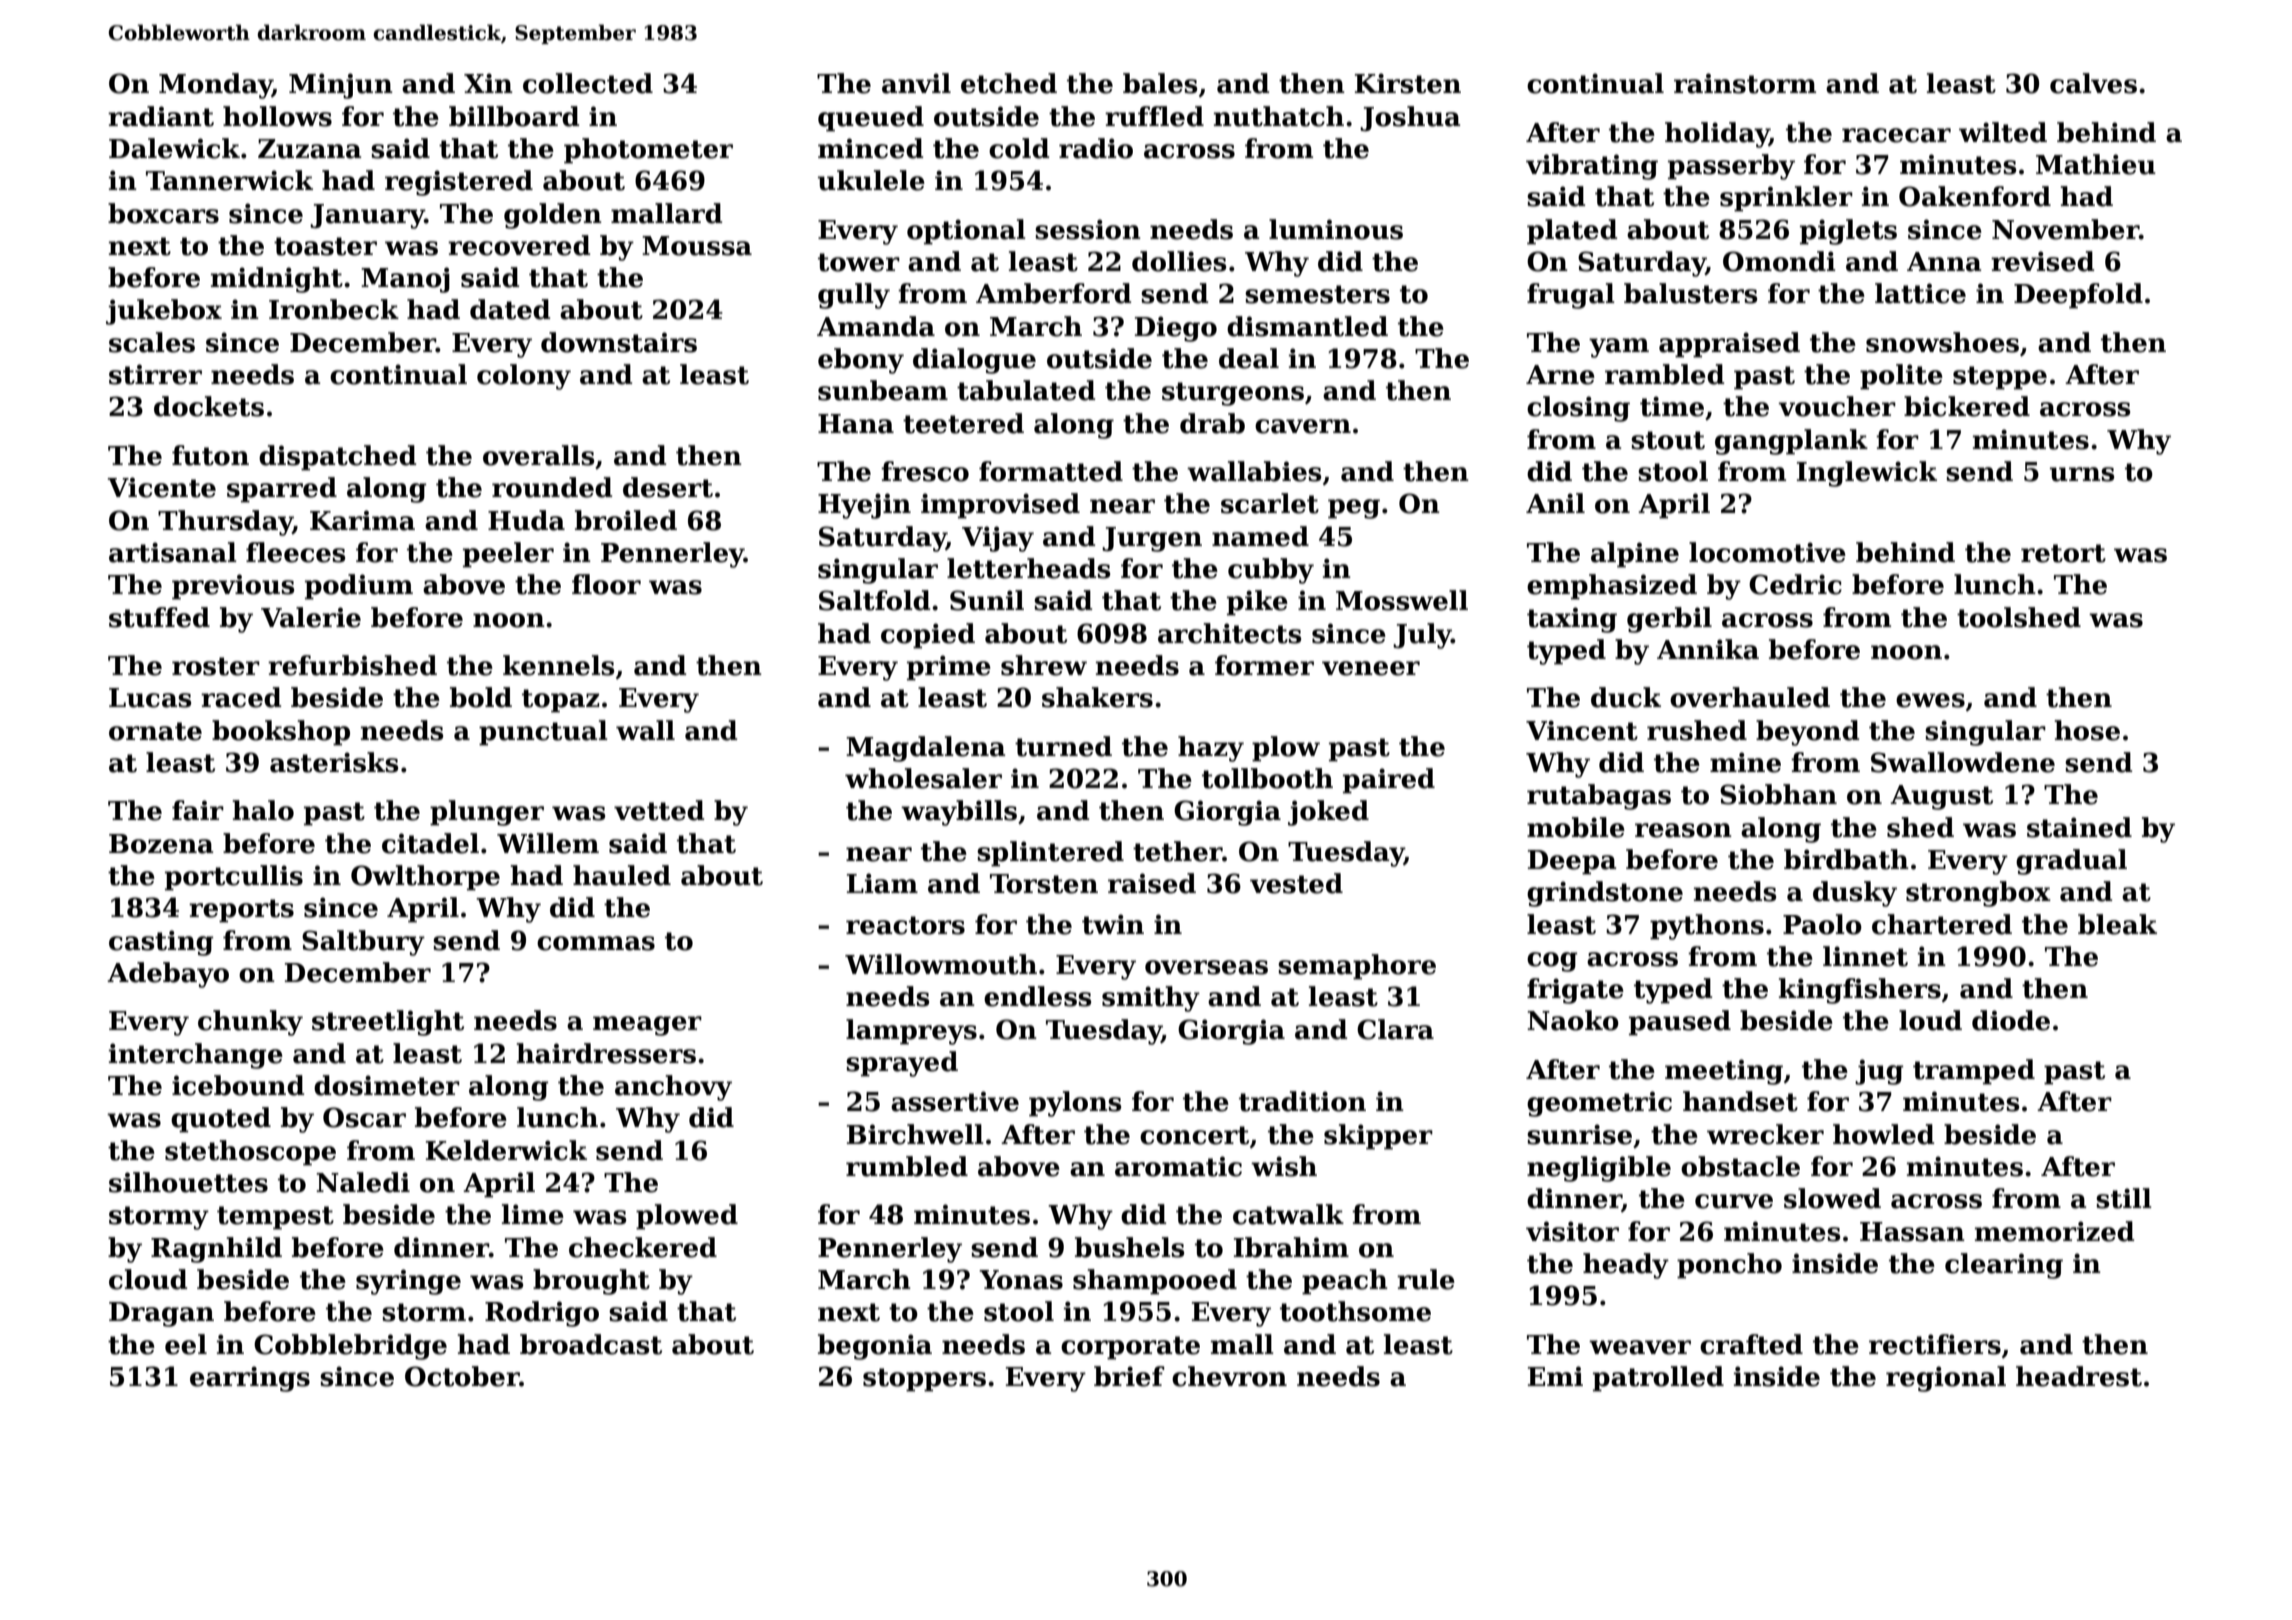 Image resolution: width=2292 pixels, height=1620 pixels. I want to click on calves, so click(2093, 83).
